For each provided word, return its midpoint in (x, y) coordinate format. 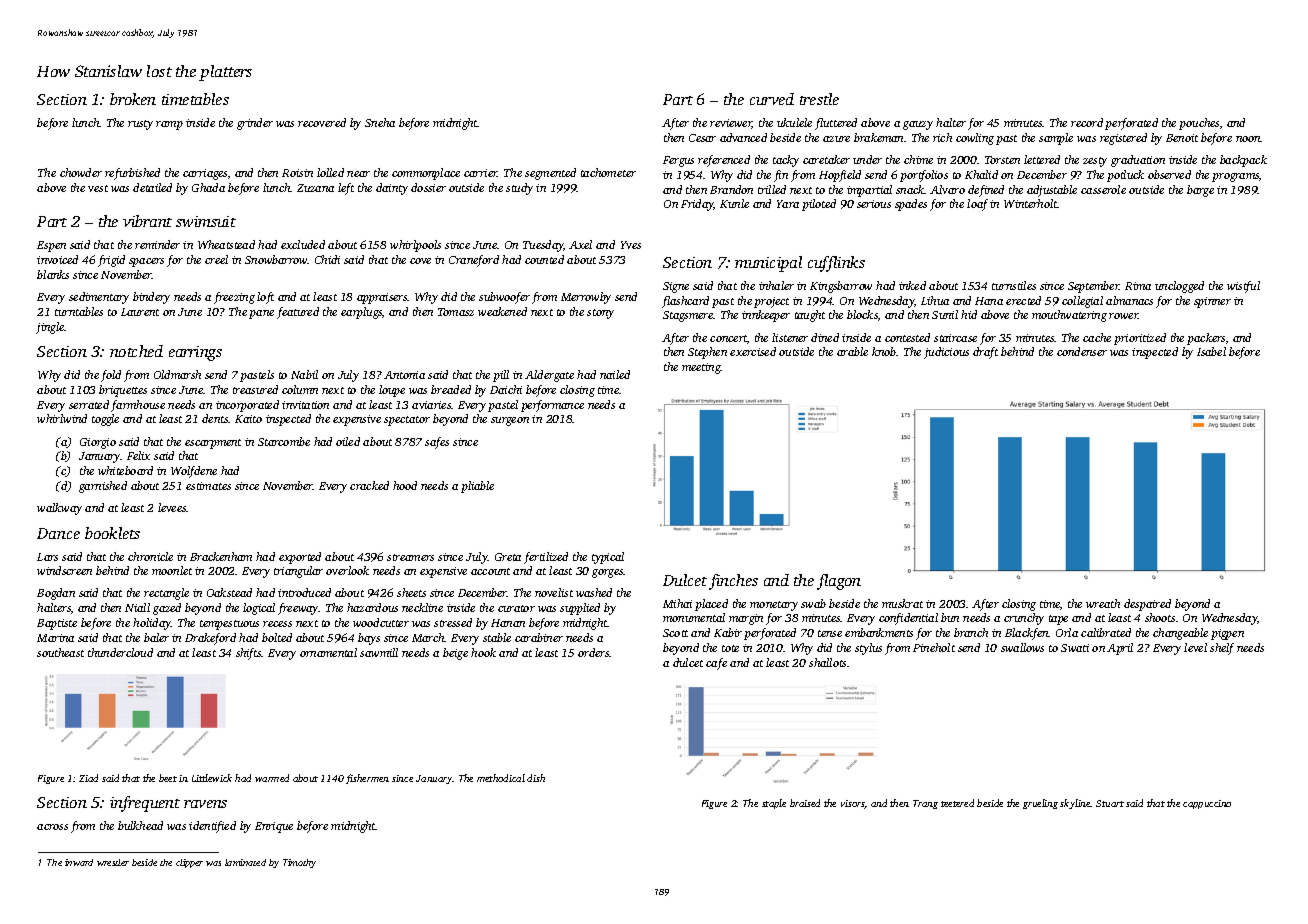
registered (1123, 139)
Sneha (380, 122)
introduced (304, 592)
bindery (151, 298)
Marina (55, 638)
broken (133, 99)
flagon (839, 582)
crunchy (1024, 619)
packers (1206, 339)
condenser (1082, 351)
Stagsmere (688, 316)
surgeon (510, 421)
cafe (716, 664)
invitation (305, 405)
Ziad (88, 778)
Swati (1075, 648)
